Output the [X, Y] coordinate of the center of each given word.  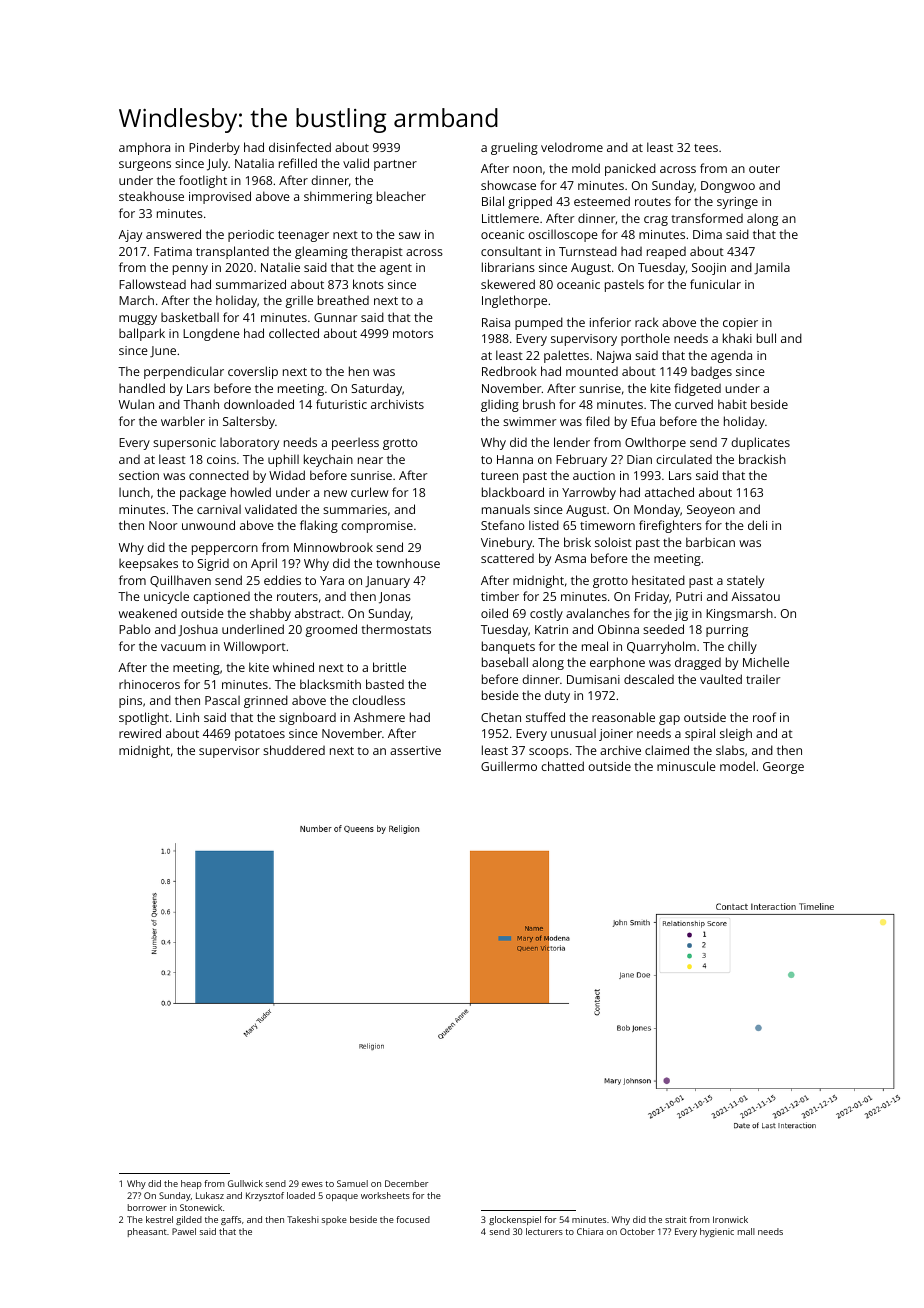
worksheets [385, 1195]
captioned [221, 598]
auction [594, 475]
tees [706, 148]
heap [191, 1184]
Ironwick [730, 1219]
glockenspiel [515, 1220]
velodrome [572, 147]
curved [694, 404]
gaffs [231, 1220]
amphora [144, 148]
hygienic [717, 1232]
